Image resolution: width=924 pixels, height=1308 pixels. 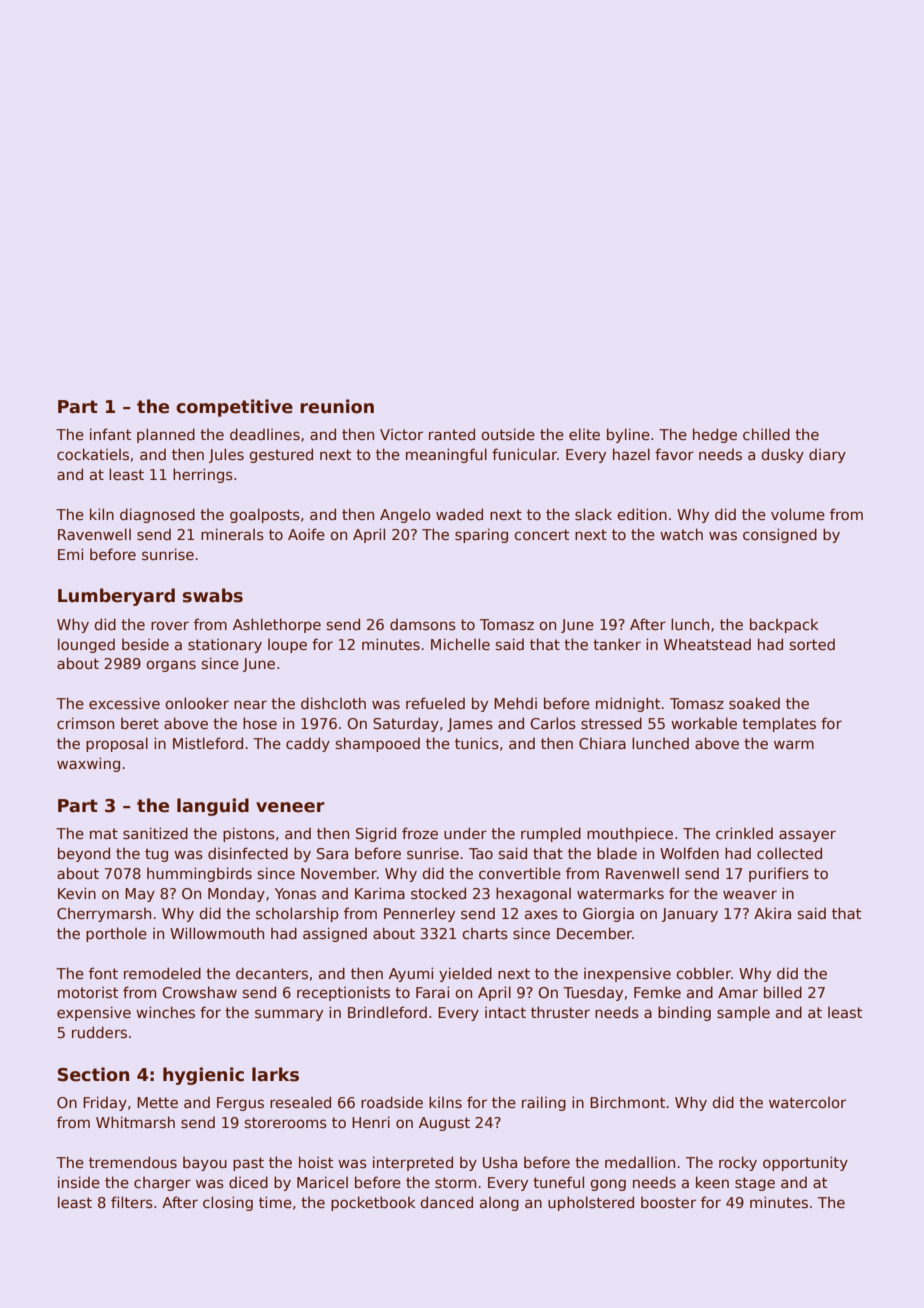 What do you see at coordinates (213, 807) in the page?
I see `languid` at bounding box center [213, 807].
